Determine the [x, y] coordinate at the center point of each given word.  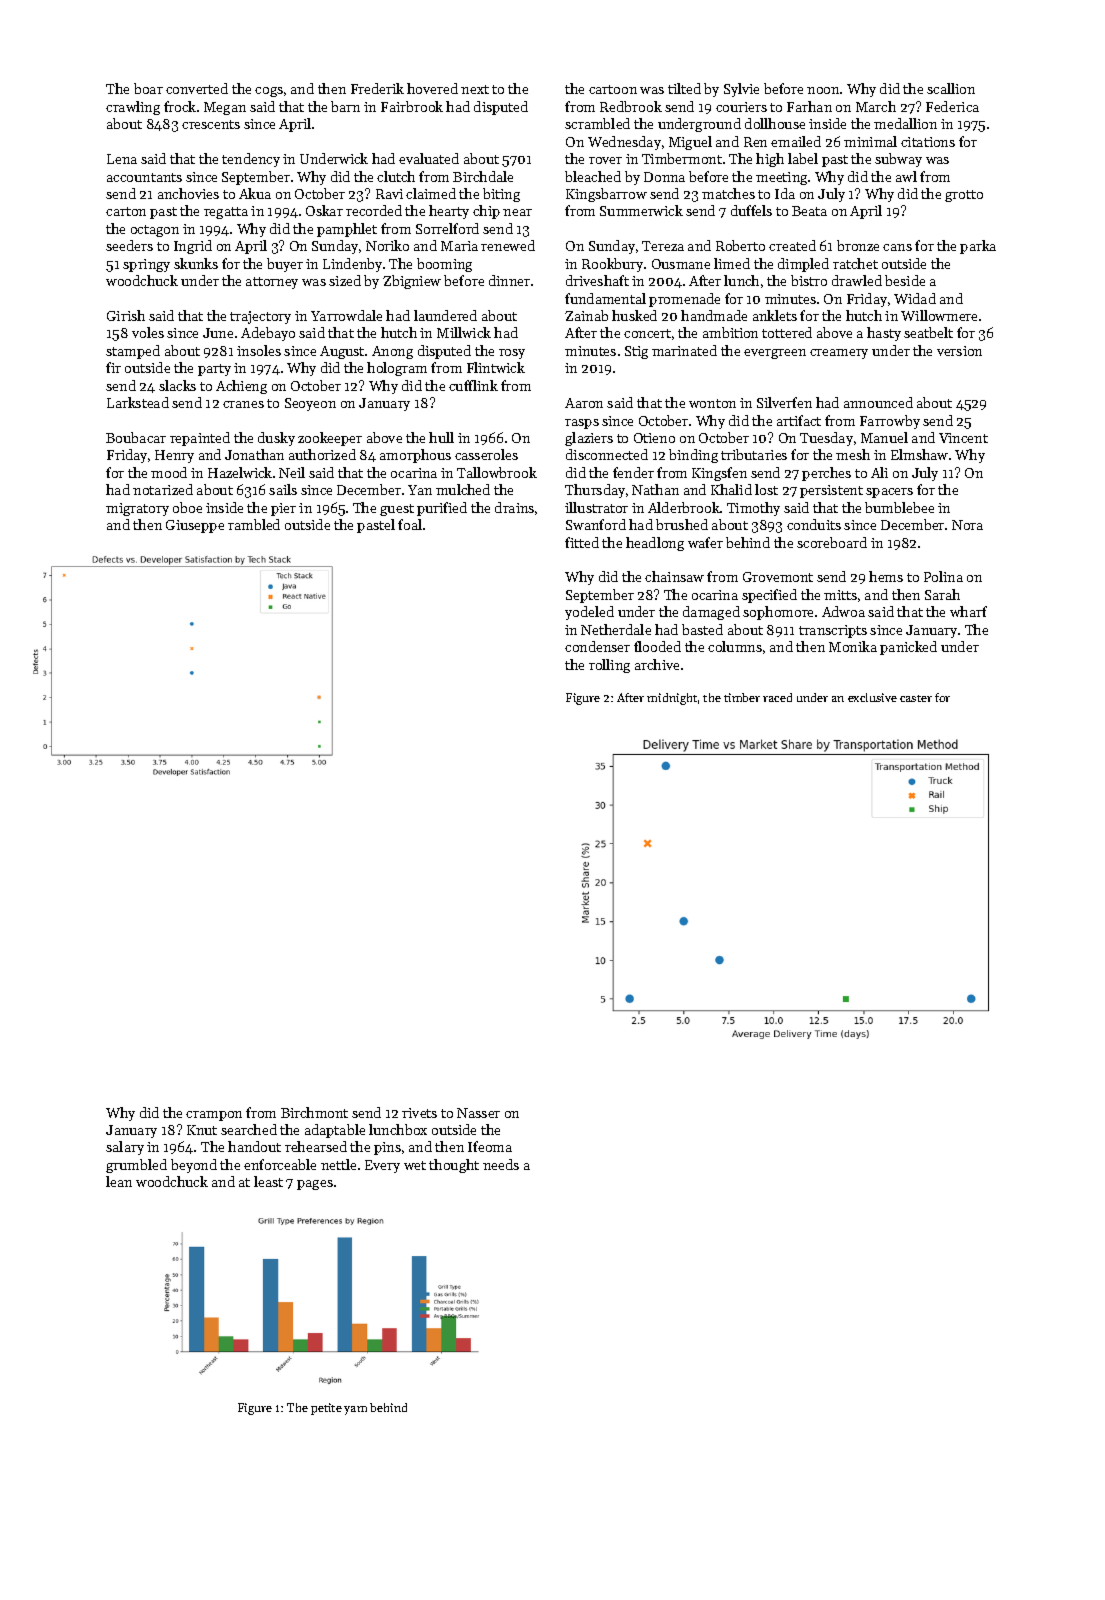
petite [326, 1409]
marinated [684, 350]
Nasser [478, 1113]
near [517, 212]
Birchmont [314, 1112]
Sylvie [741, 90]
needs [501, 1164]
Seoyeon [310, 404]
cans [897, 247]
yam [355, 1410]
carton [126, 211]
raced [777, 697]
